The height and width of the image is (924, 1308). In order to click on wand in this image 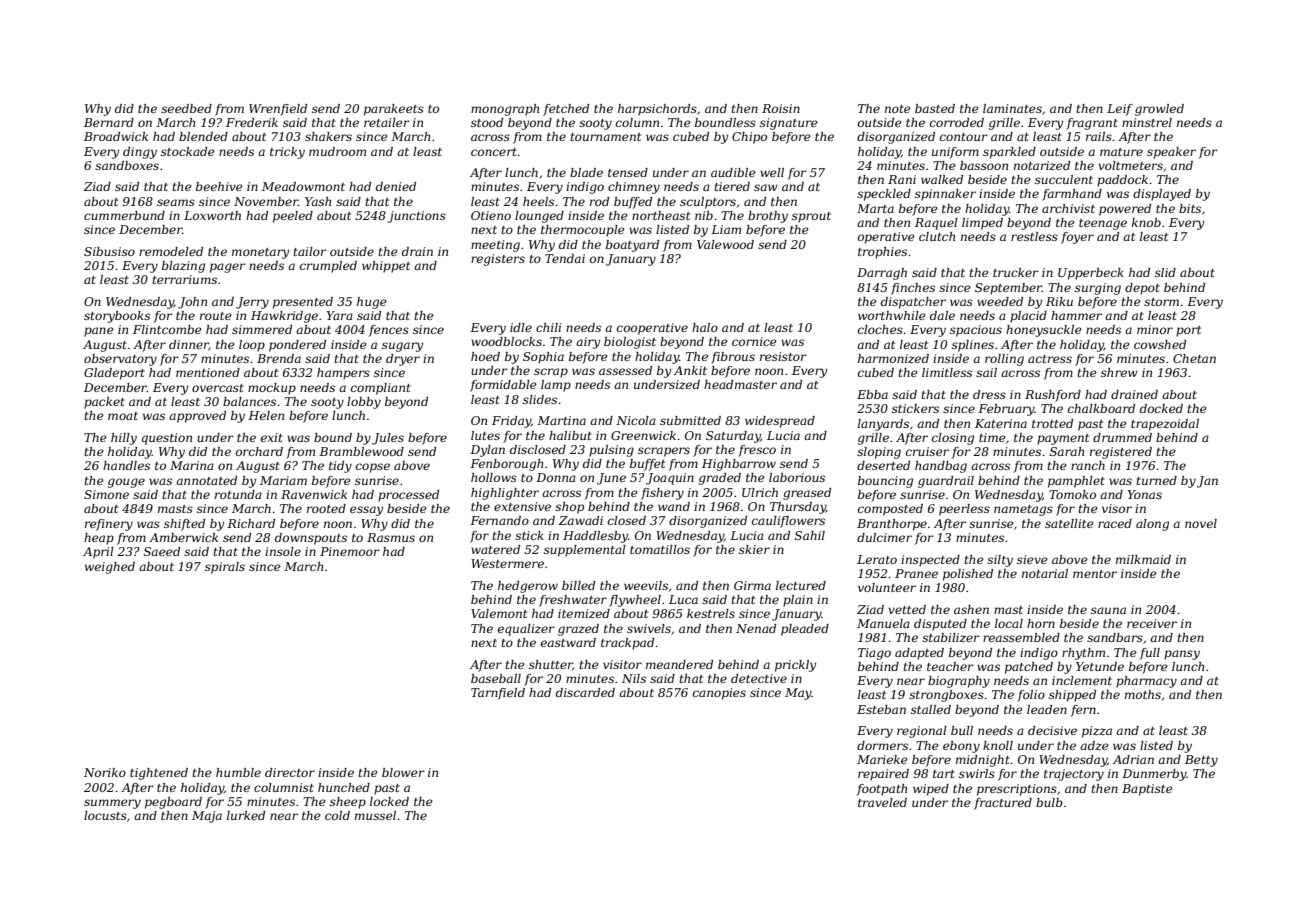, I will do `click(674, 506)`.
